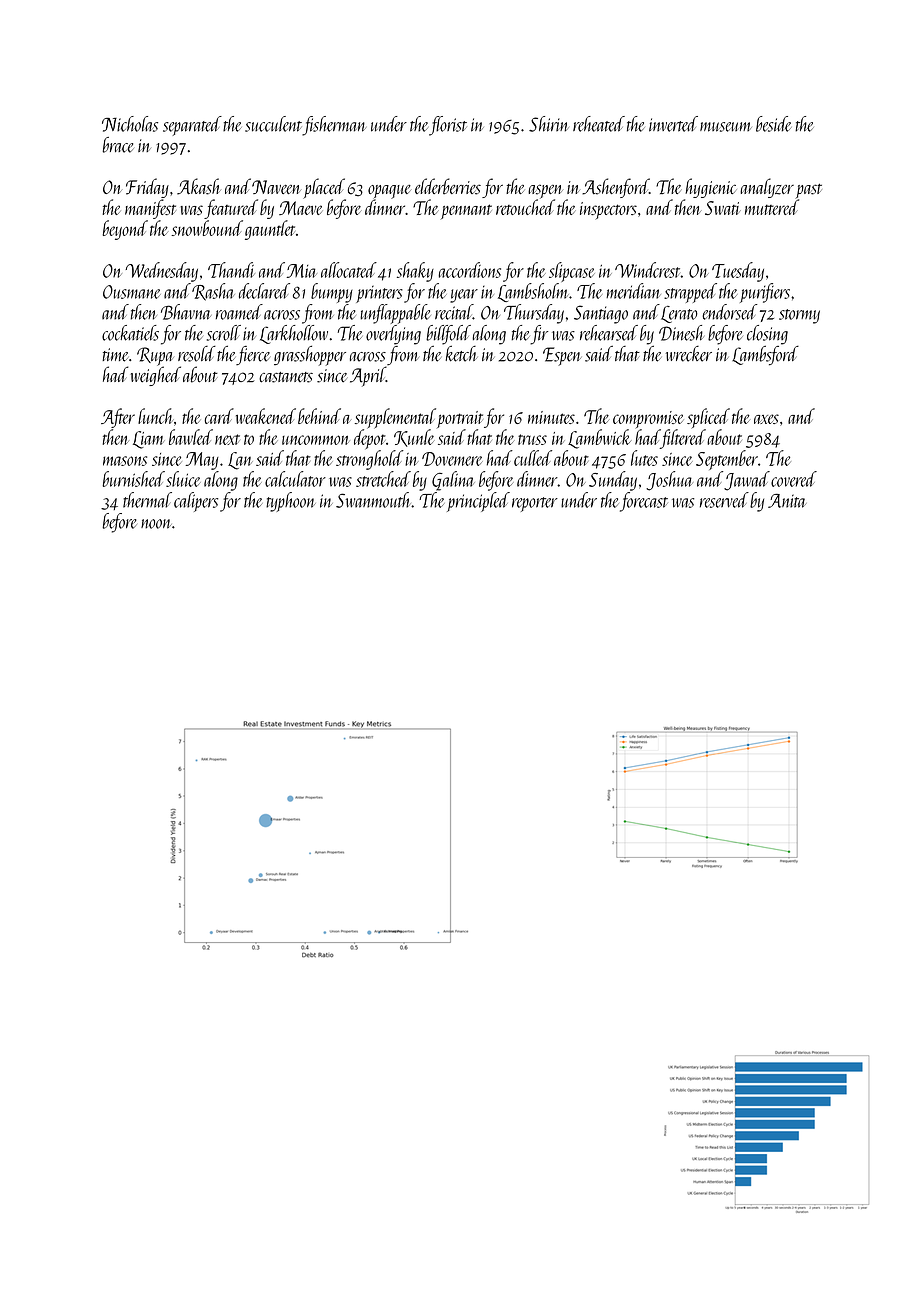 Image resolution: width=924 pixels, height=1311 pixels. I want to click on Santiago, so click(601, 314).
